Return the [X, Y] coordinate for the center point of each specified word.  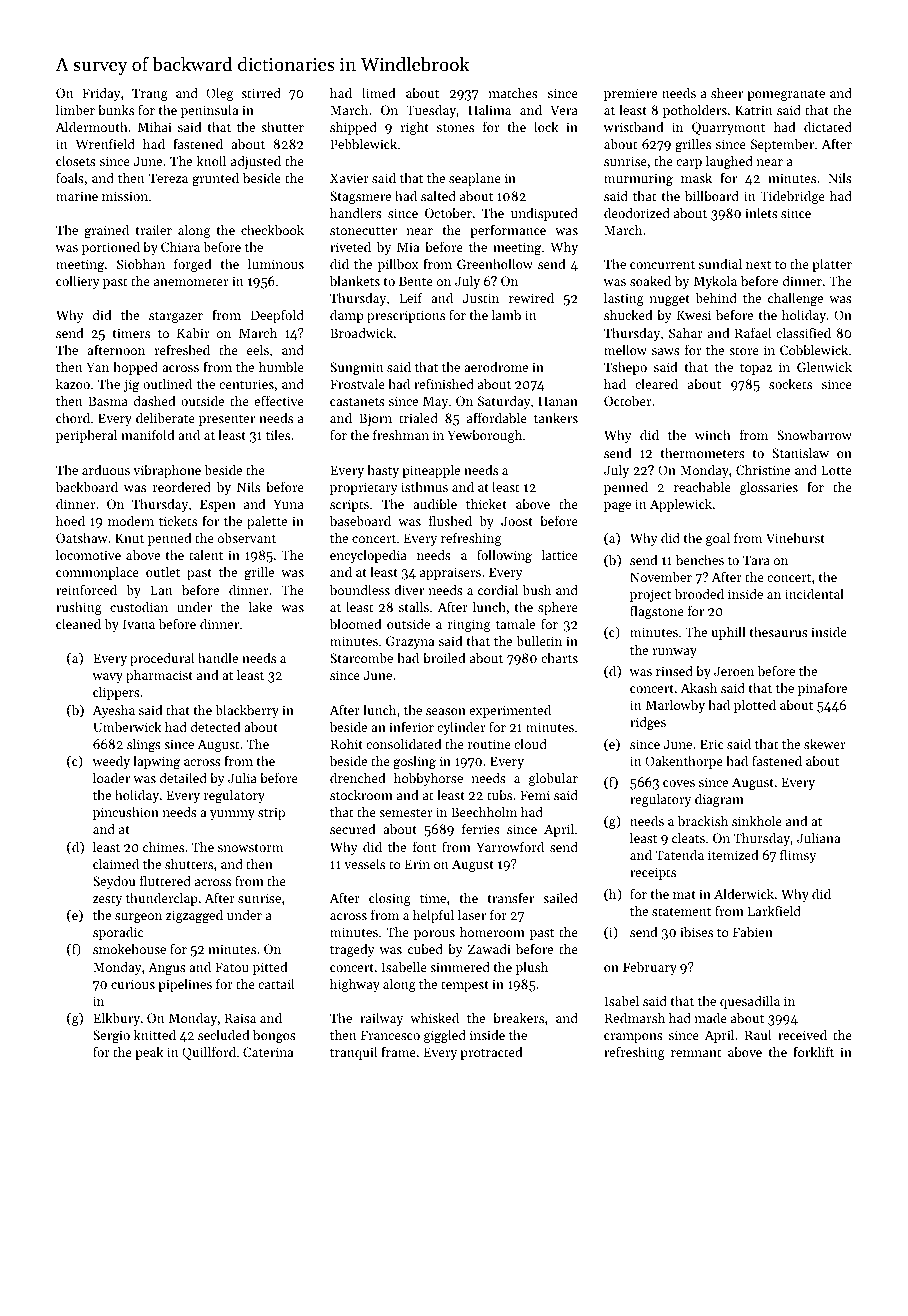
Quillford [209, 1053]
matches [513, 93]
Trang [150, 94]
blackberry [247, 711]
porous [434, 935]
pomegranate [786, 95]
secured [352, 829]
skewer [824, 744]
